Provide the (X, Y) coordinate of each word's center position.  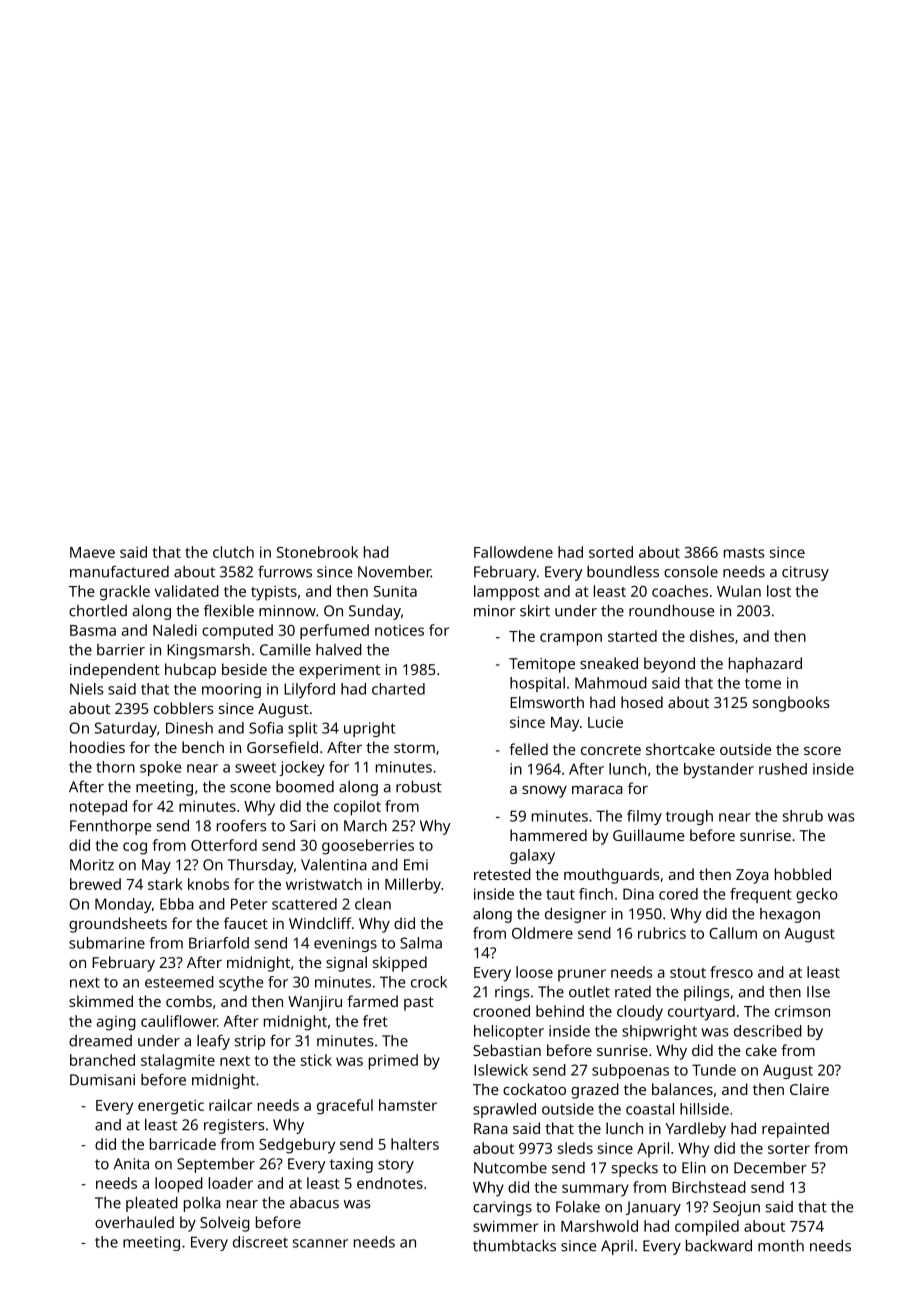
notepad (98, 808)
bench (203, 747)
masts (744, 553)
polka (202, 1204)
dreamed (100, 1041)
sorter (789, 1149)
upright (369, 729)
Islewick (501, 1070)
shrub (803, 816)
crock (429, 982)
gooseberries (368, 847)
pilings (706, 993)
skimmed (101, 1001)
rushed (783, 769)
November (394, 571)
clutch (233, 552)
